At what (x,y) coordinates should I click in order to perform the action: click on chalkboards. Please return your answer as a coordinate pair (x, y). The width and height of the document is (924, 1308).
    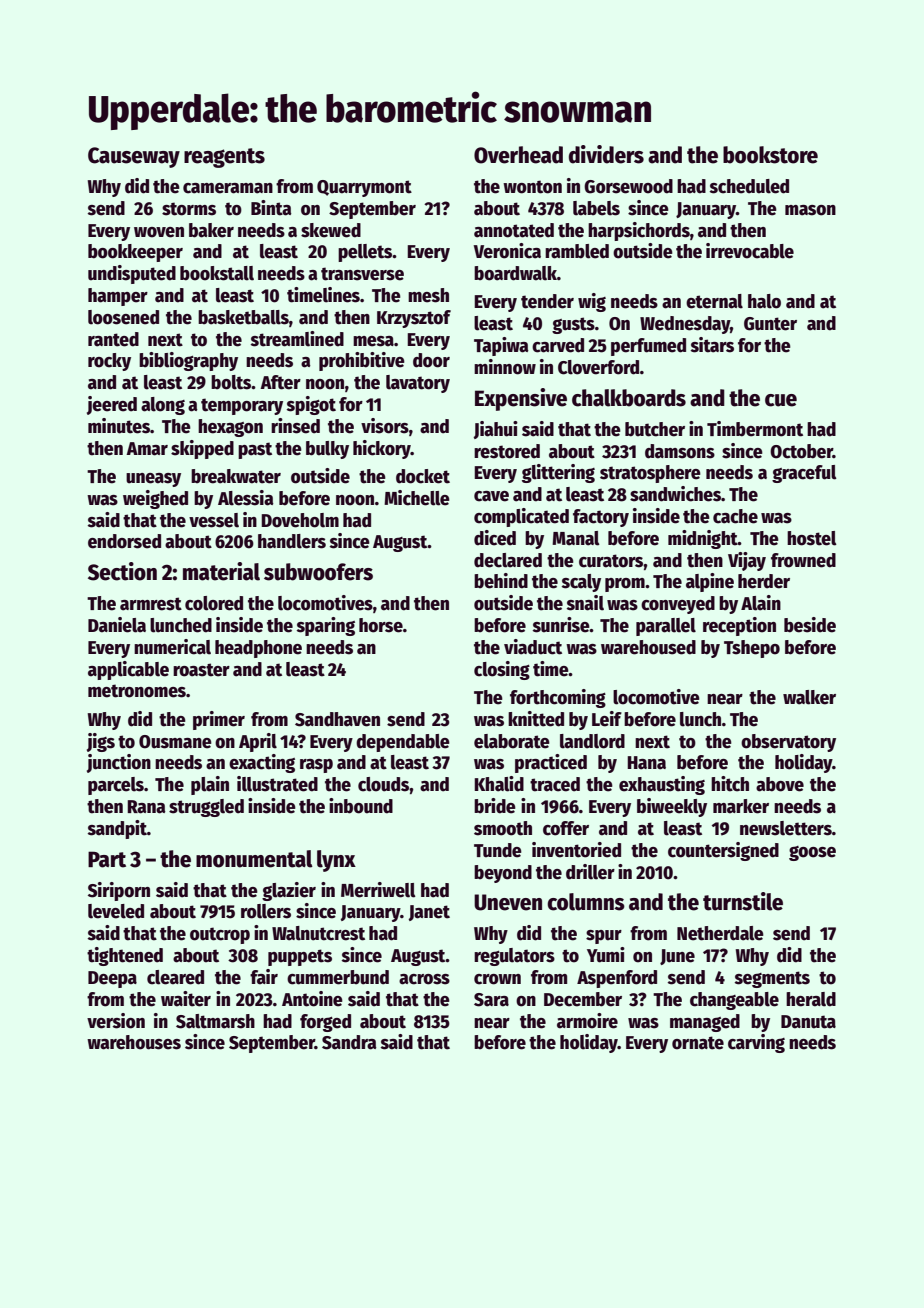
    Looking at the image, I should click on (629, 398).
